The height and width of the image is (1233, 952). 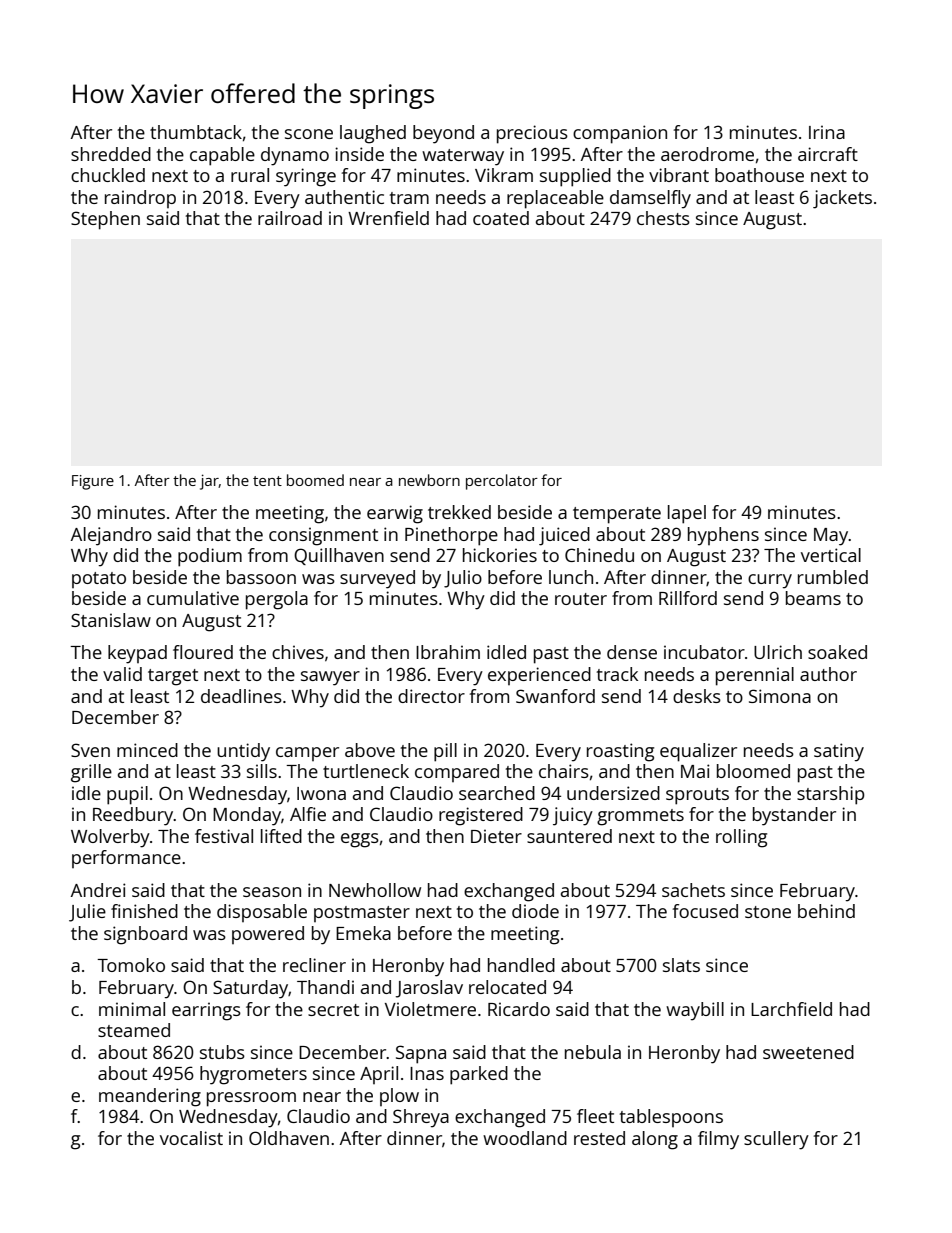 I want to click on precious, so click(x=532, y=134).
